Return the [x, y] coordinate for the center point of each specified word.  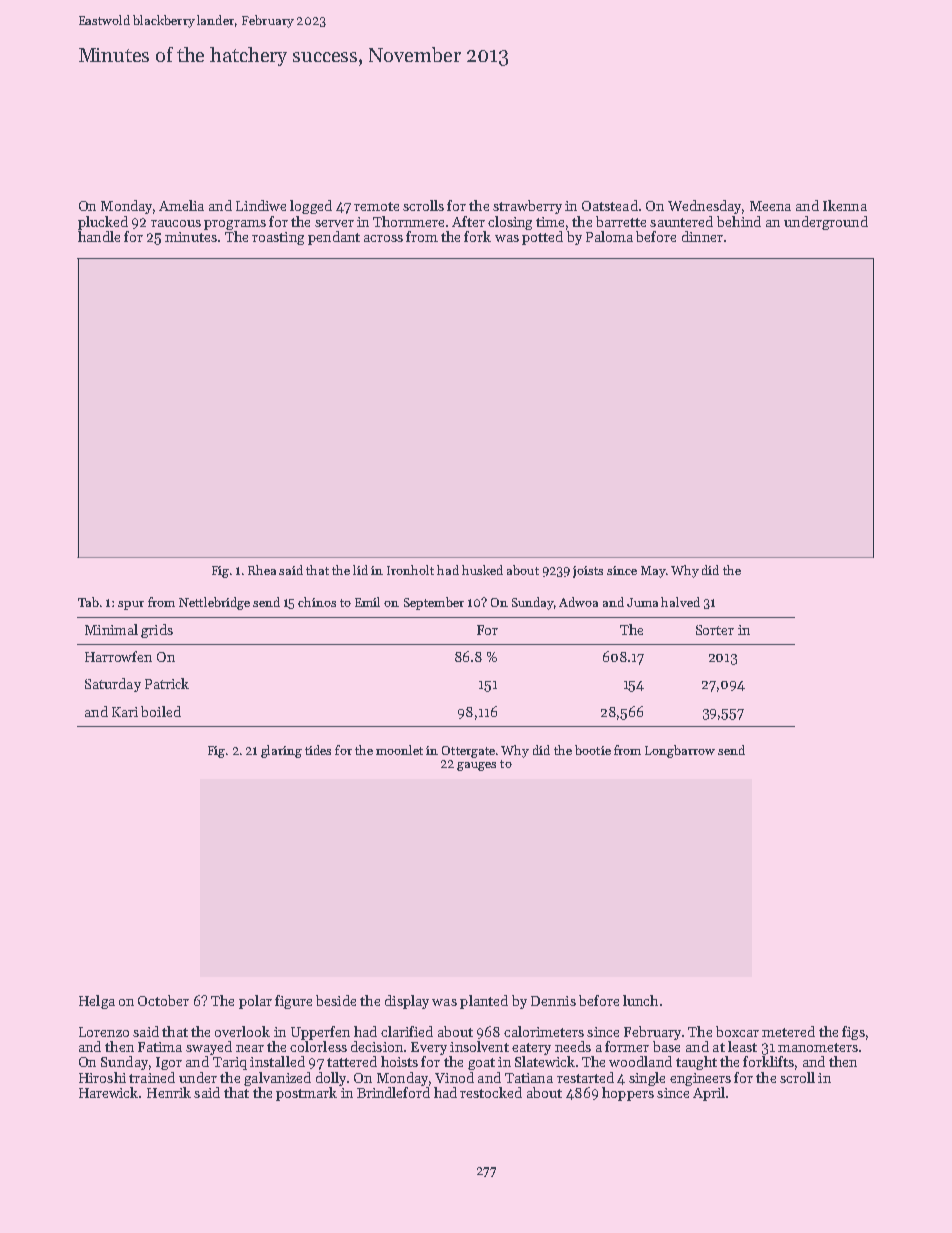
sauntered [681, 221]
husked [482, 570]
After [468, 221]
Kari [125, 712]
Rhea [262, 570]
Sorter [715, 630]
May [653, 572]
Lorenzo [104, 1032]
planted [484, 1002]
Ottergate [468, 752]
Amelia [181, 205]
